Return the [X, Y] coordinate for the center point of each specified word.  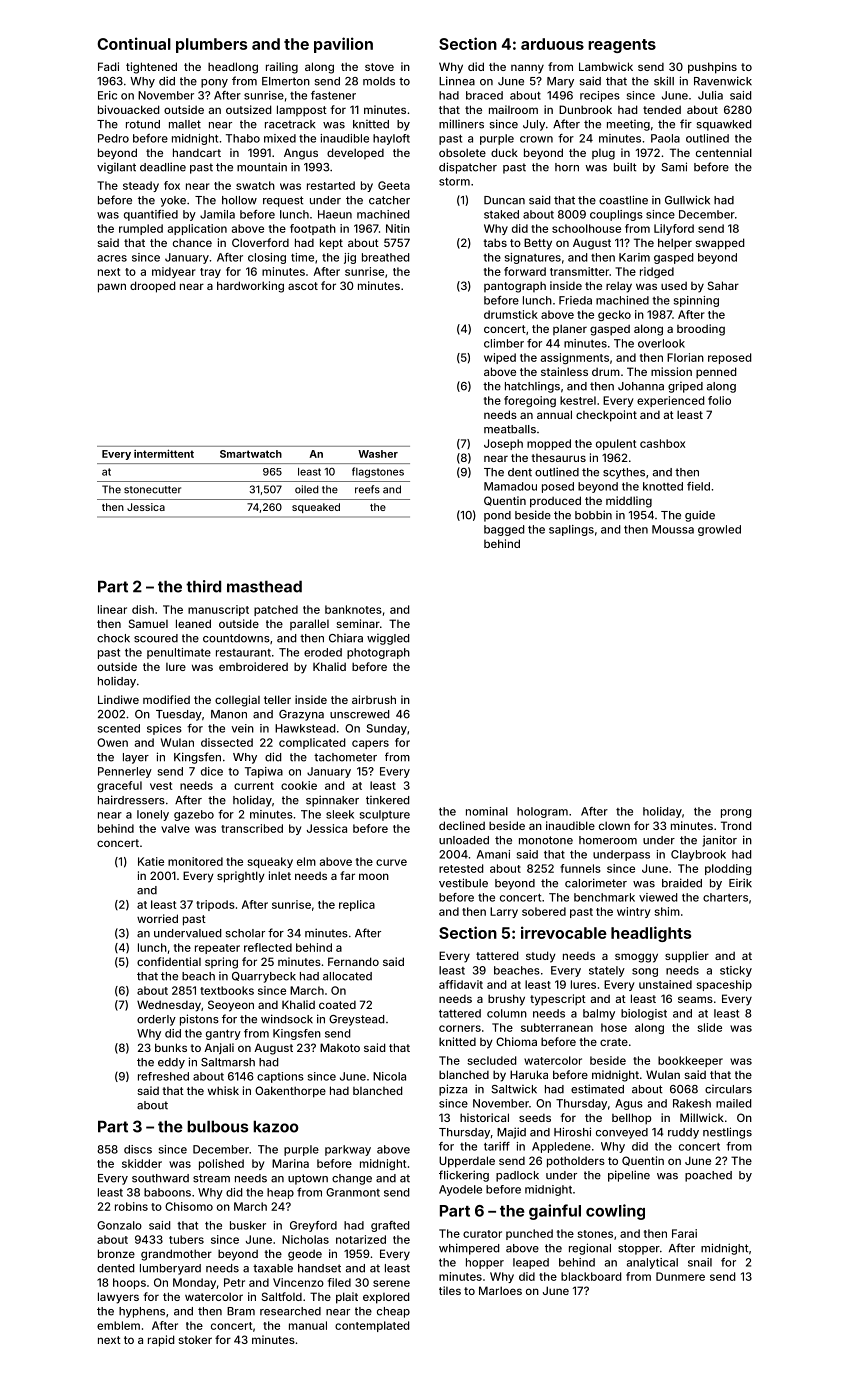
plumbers [211, 45]
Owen [112, 742]
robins [131, 1206]
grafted [390, 1226]
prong [736, 813]
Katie [151, 861]
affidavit [461, 984]
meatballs [510, 429]
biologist [644, 1014]
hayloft [391, 139]
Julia [710, 95]
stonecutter [152, 490]
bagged [504, 530]
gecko [614, 315]
